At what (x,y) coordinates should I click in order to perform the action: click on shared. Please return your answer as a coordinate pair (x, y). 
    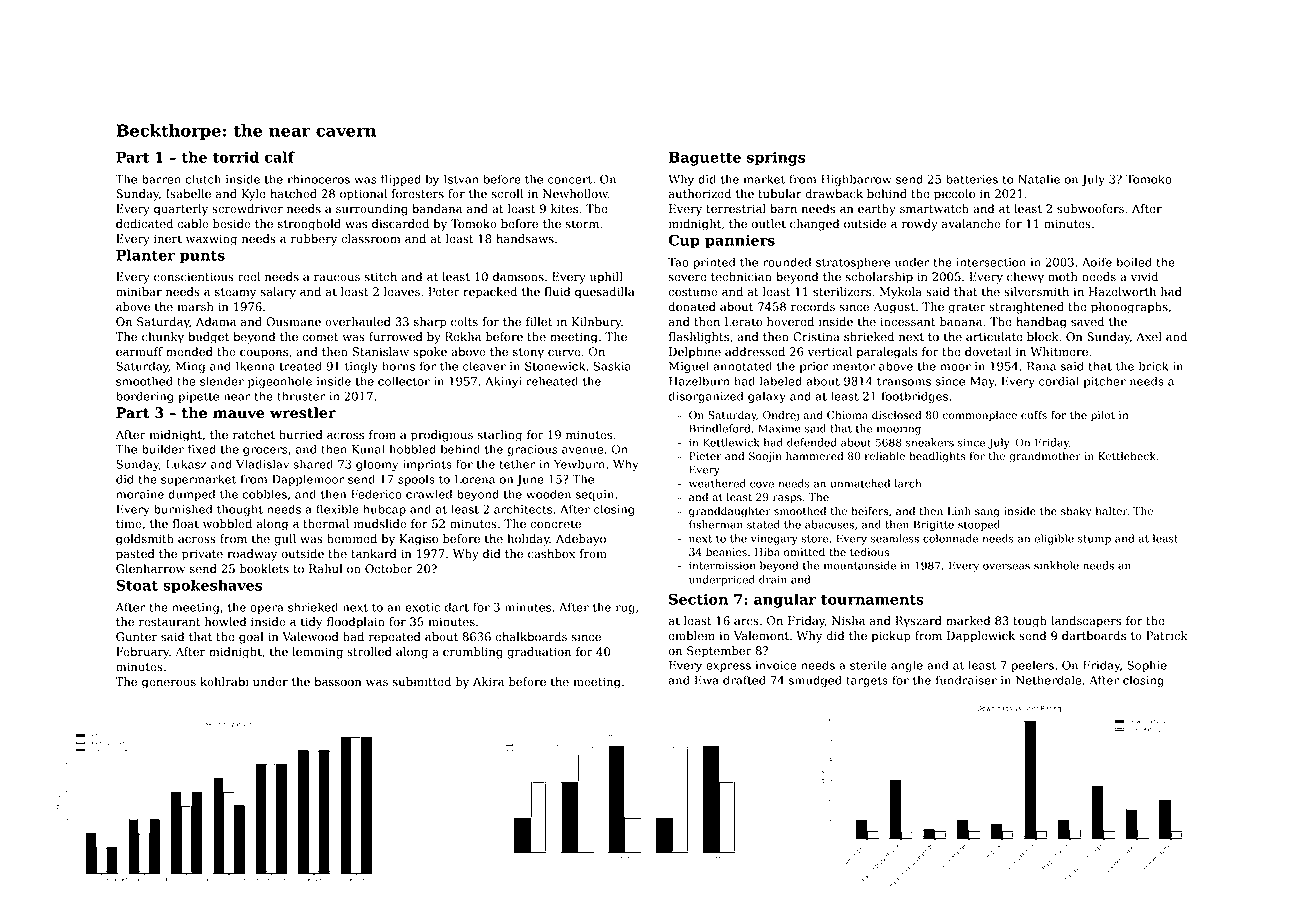
    Looking at the image, I should click on (313, 464).
